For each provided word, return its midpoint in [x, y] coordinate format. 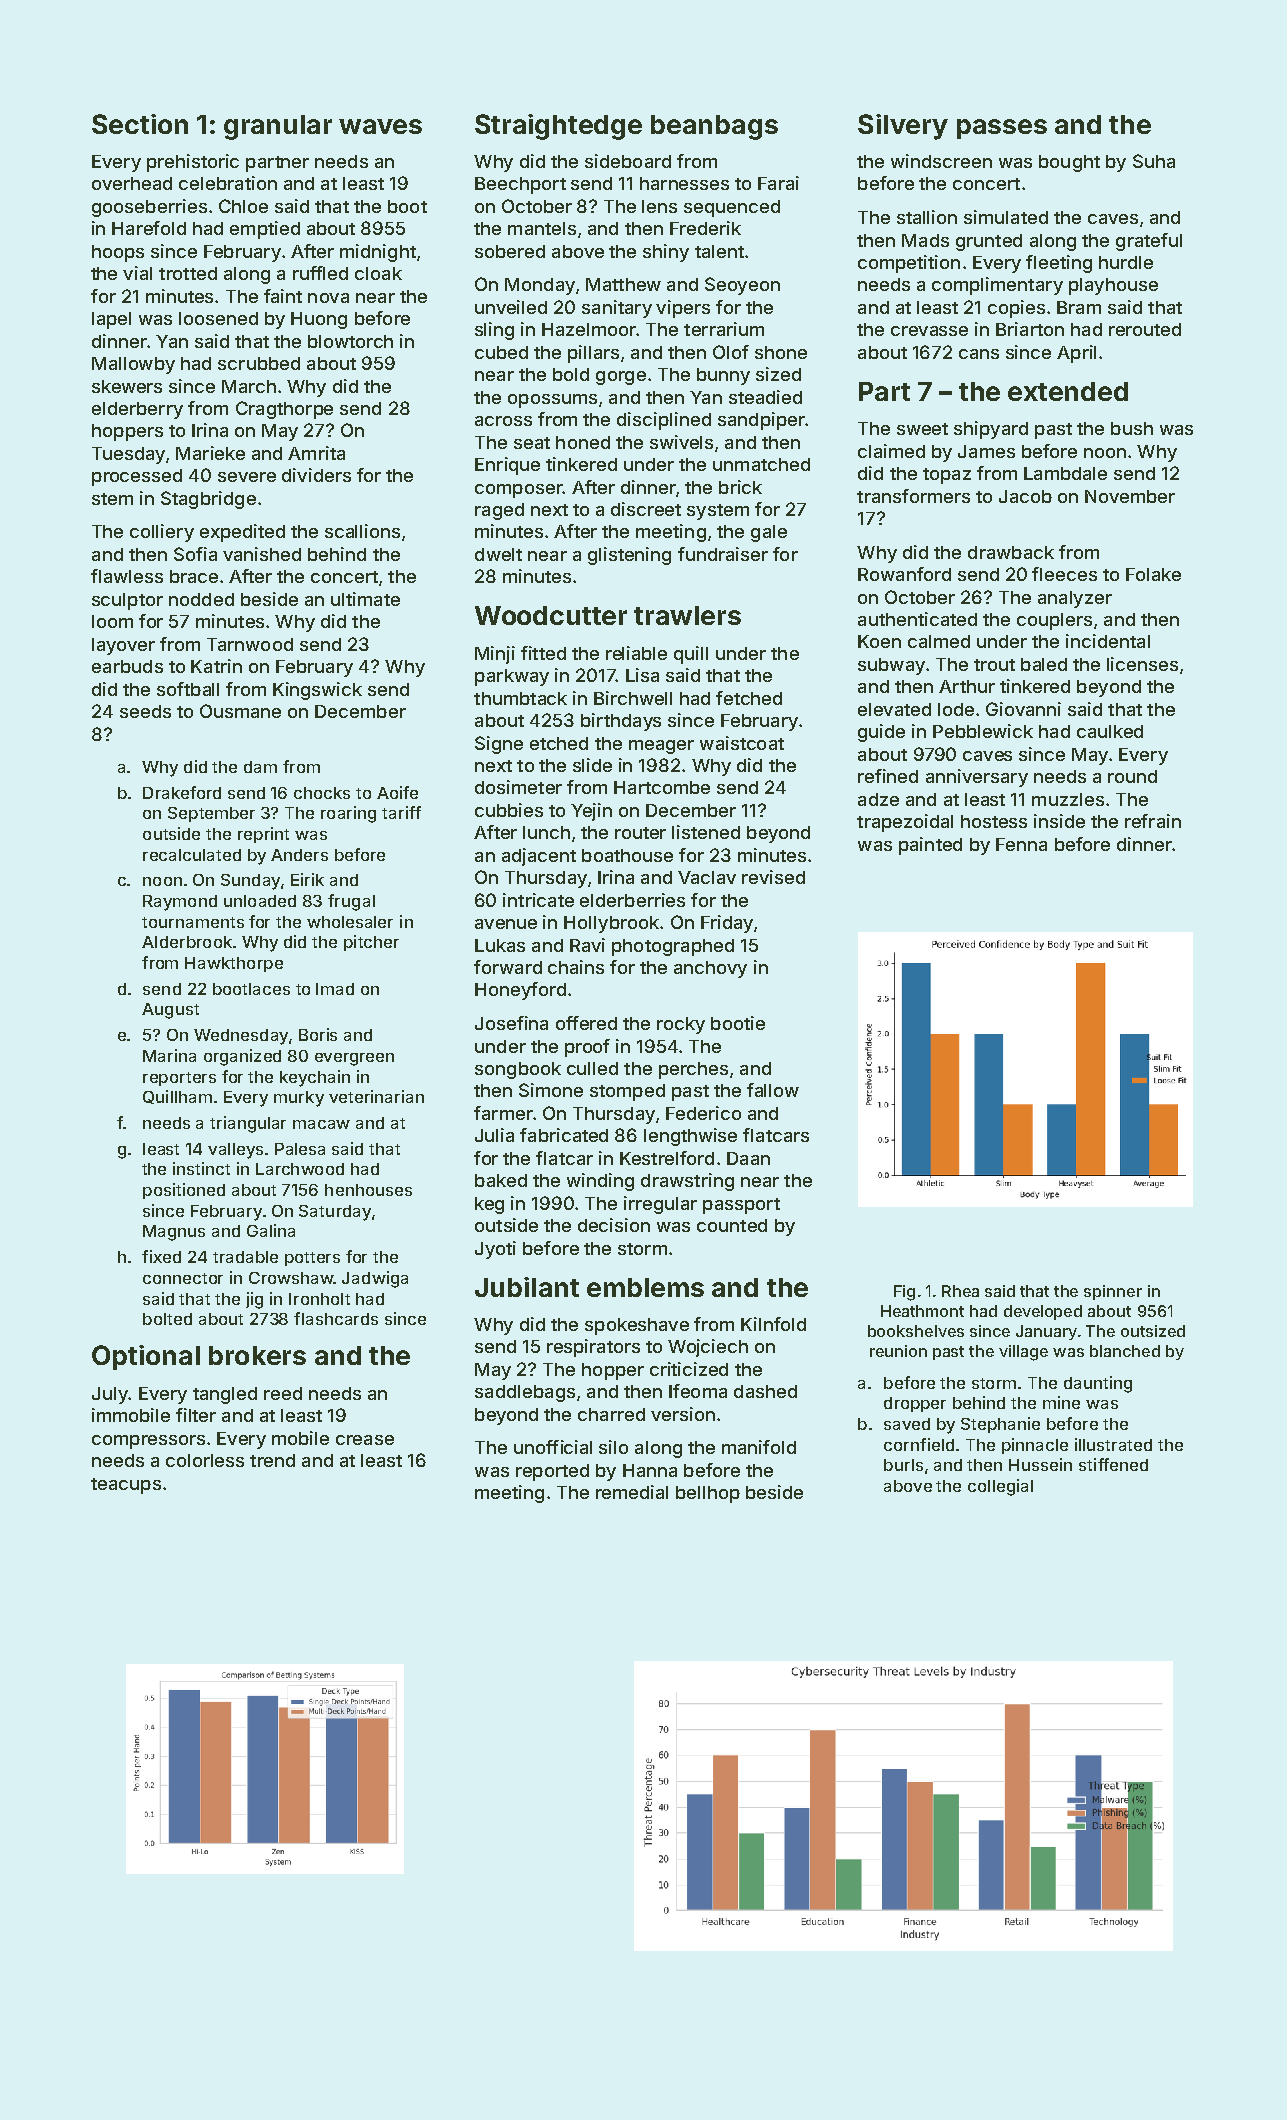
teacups [126, 1486]
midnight [378, 253]
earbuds [127, 666]
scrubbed [259, 363]
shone [781, 352]
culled [592, 1068]
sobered [510, 251]
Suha [1154, 161]
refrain [1153, 821]
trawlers [687, 615]
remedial [632, 1492]
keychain [315, 1078]
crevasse [929, 331]
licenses [1142, 664]
